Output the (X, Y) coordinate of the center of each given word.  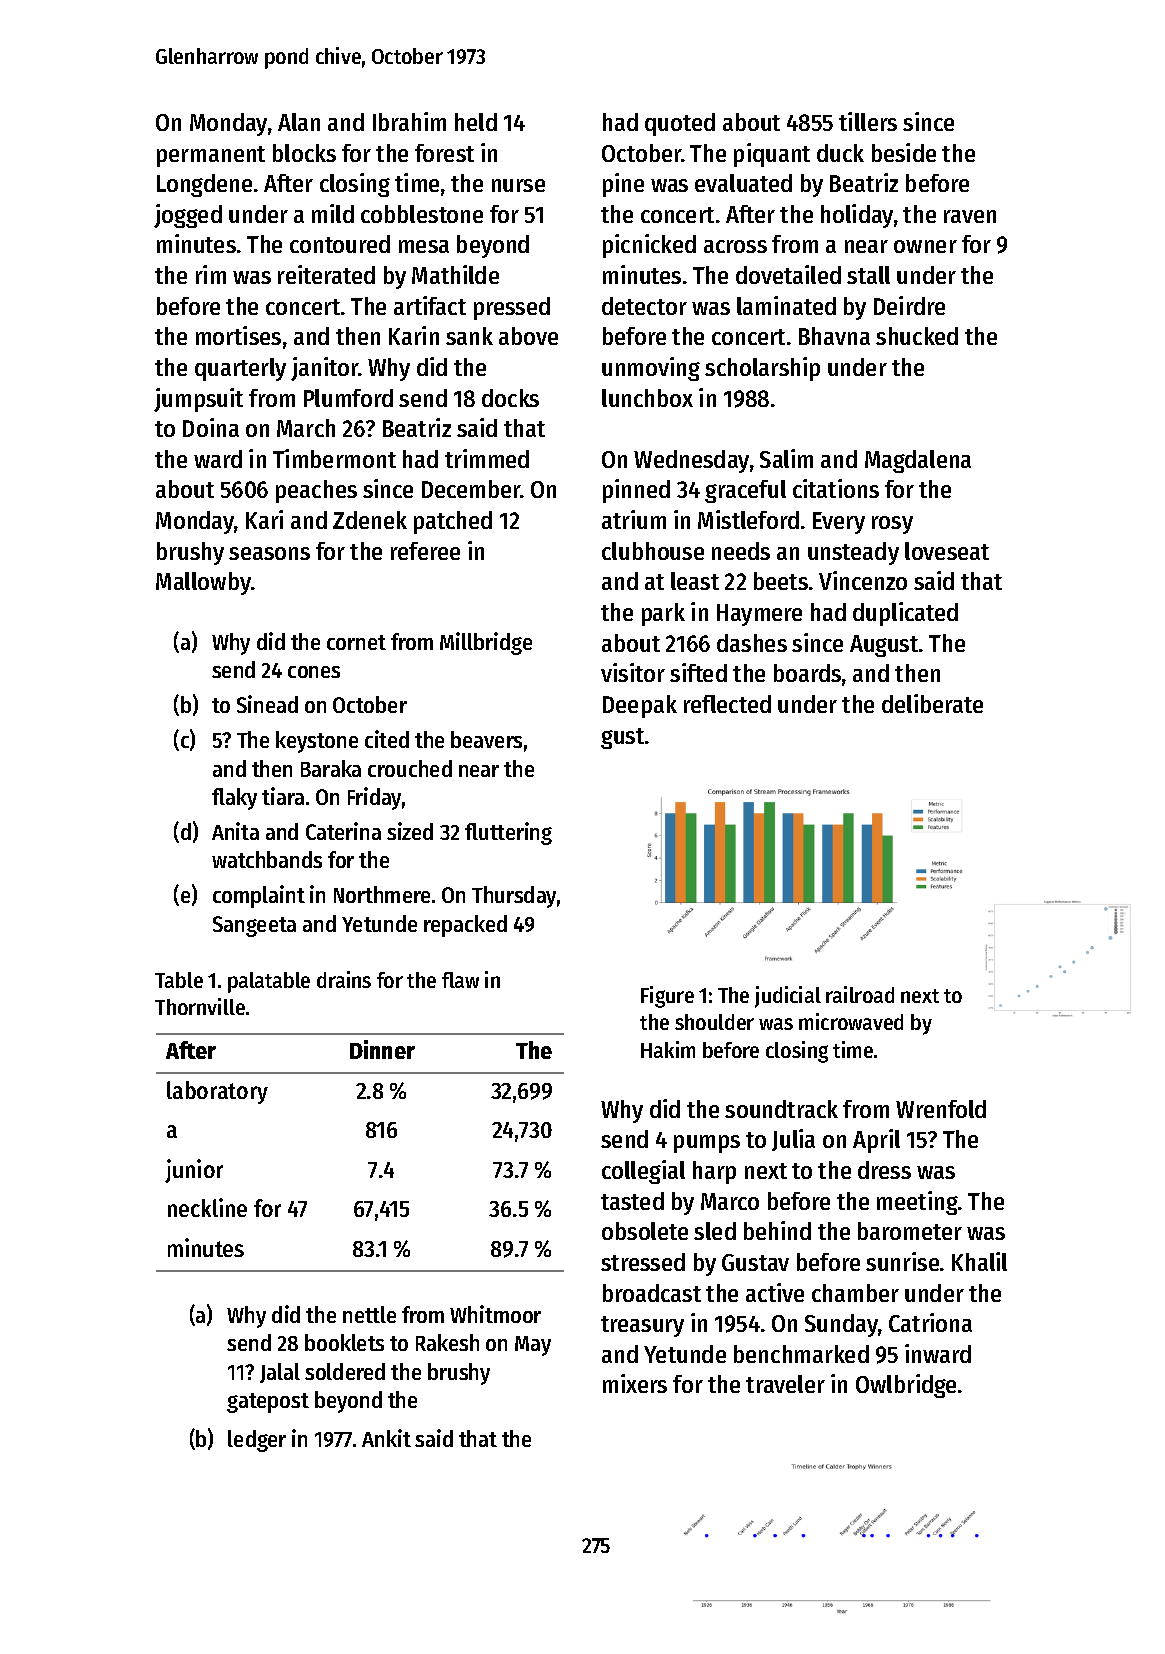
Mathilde (455, 274)
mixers (635, 1383)
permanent (211, 156)
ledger (257, 1441)
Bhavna (834, 336)
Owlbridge (906, 1386)
